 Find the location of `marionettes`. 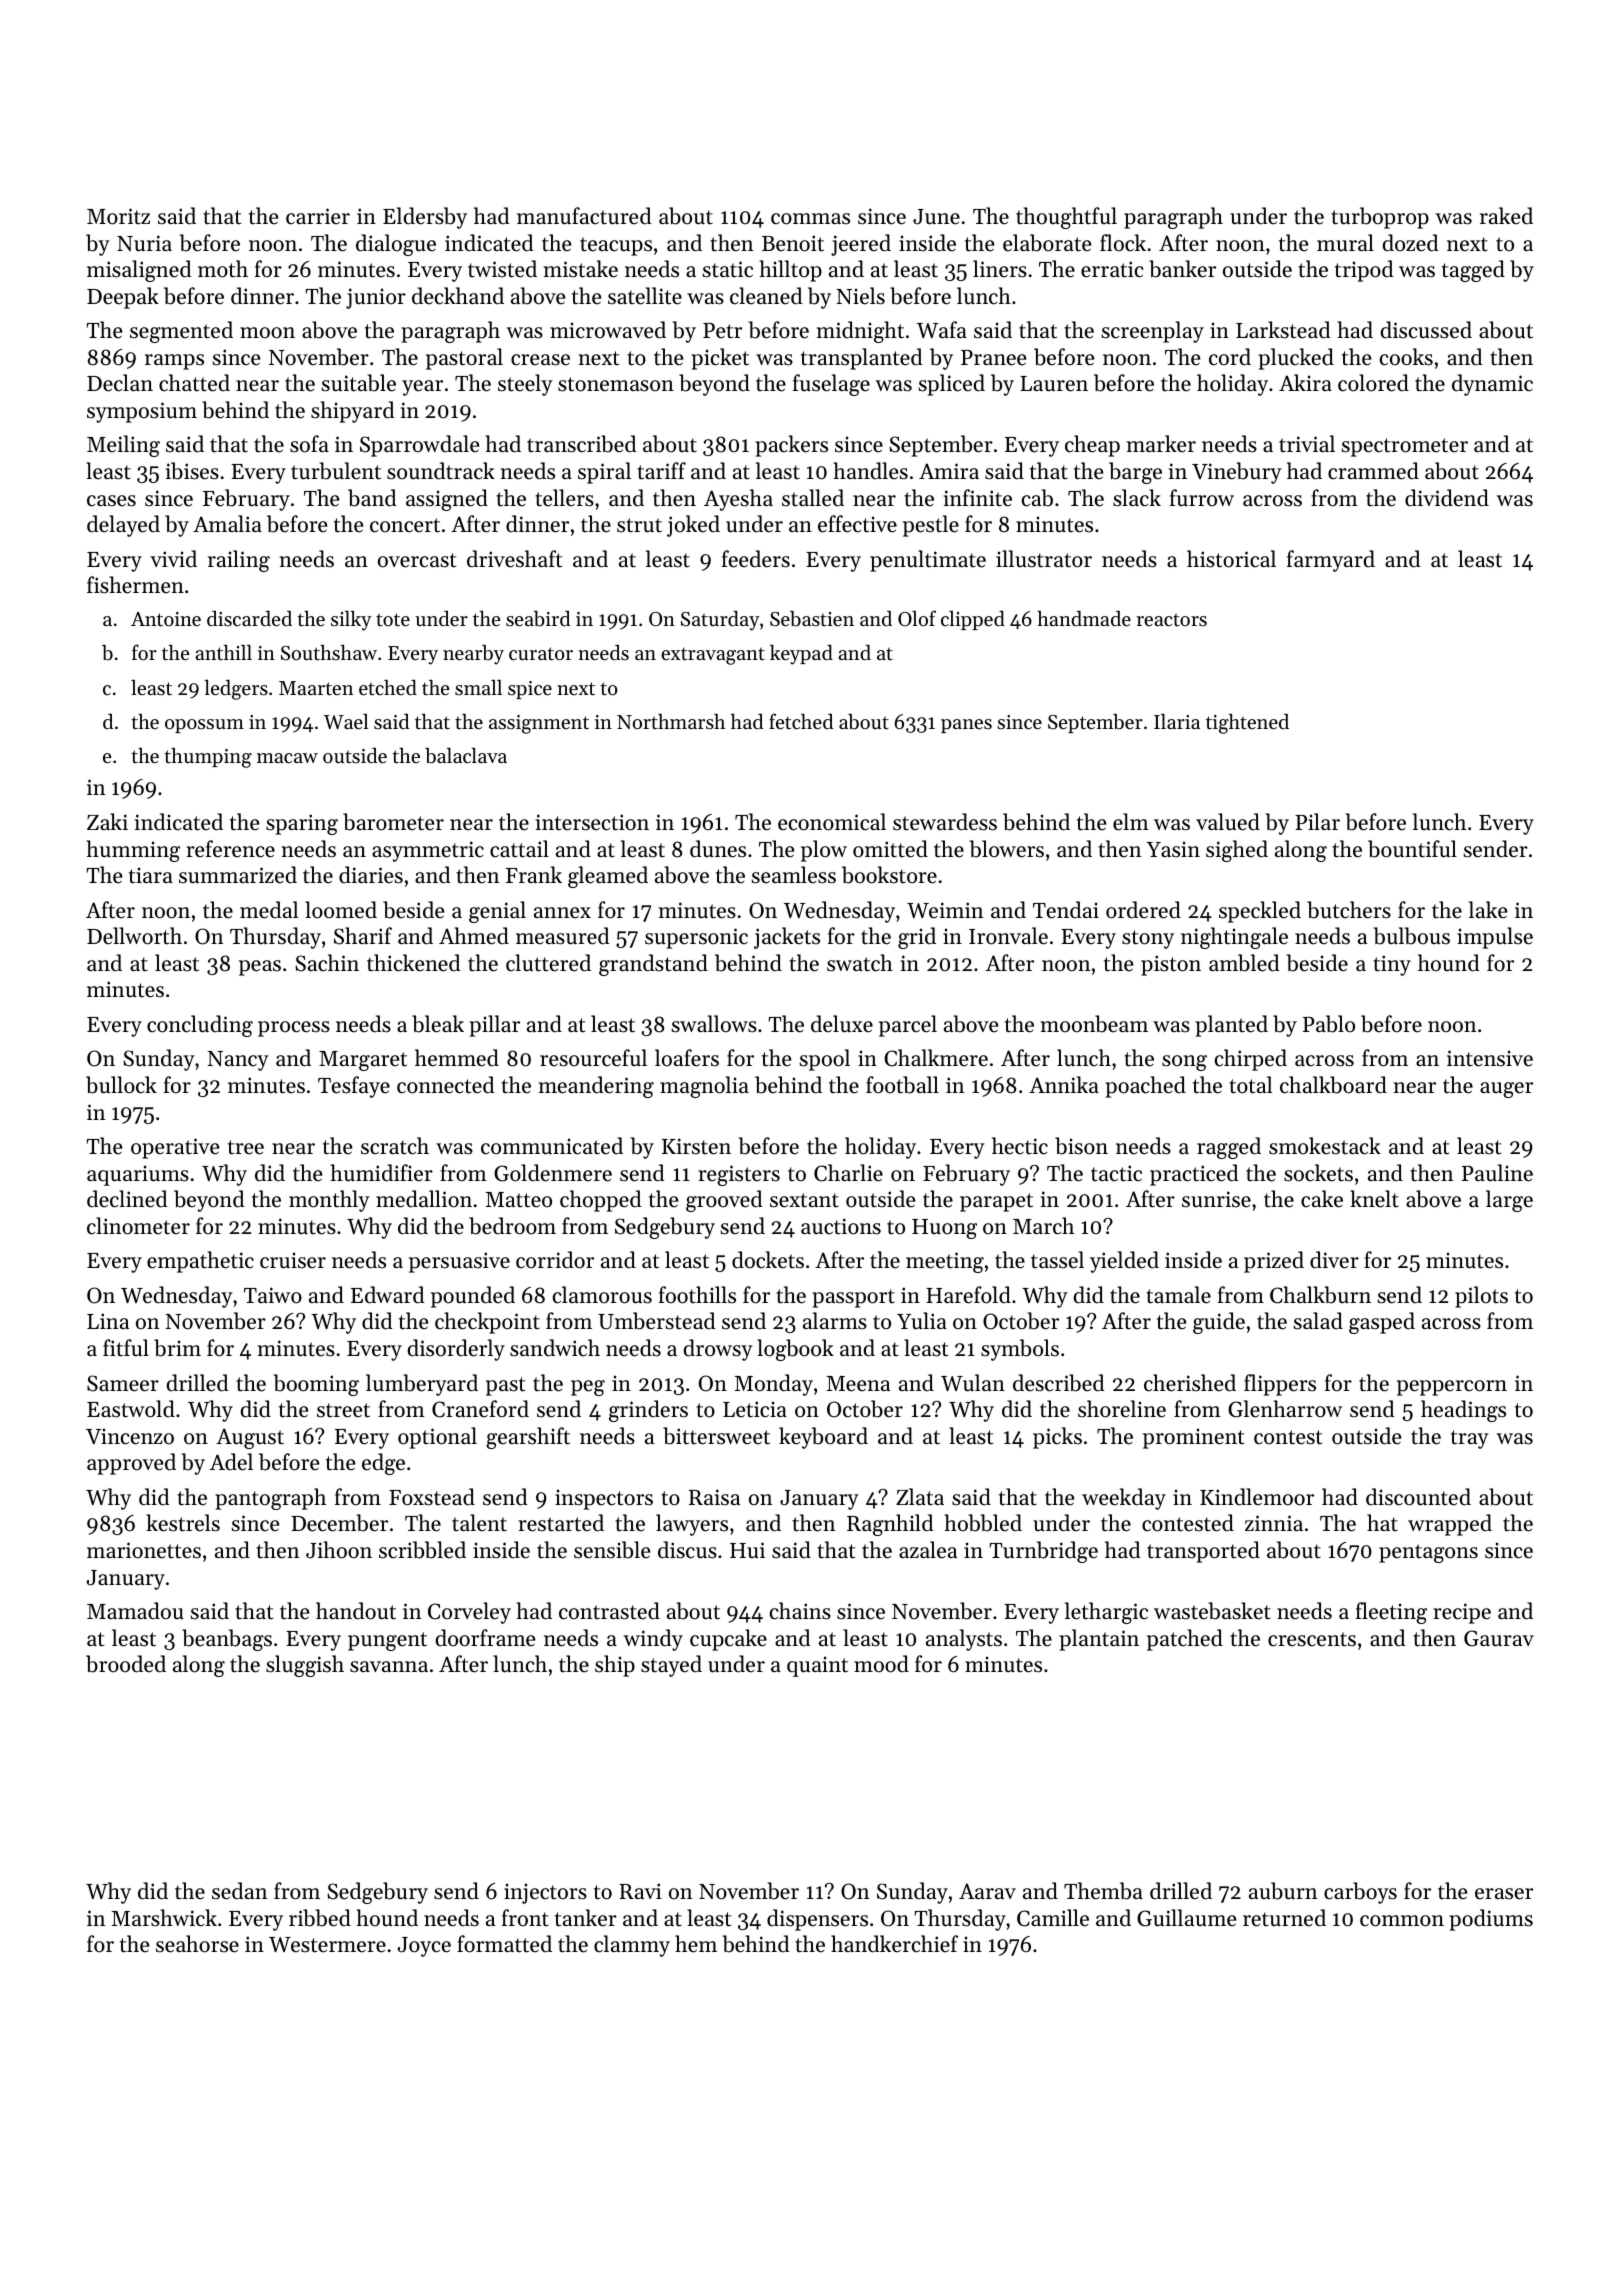

marionettes is located at coordinates (144, 1550).
